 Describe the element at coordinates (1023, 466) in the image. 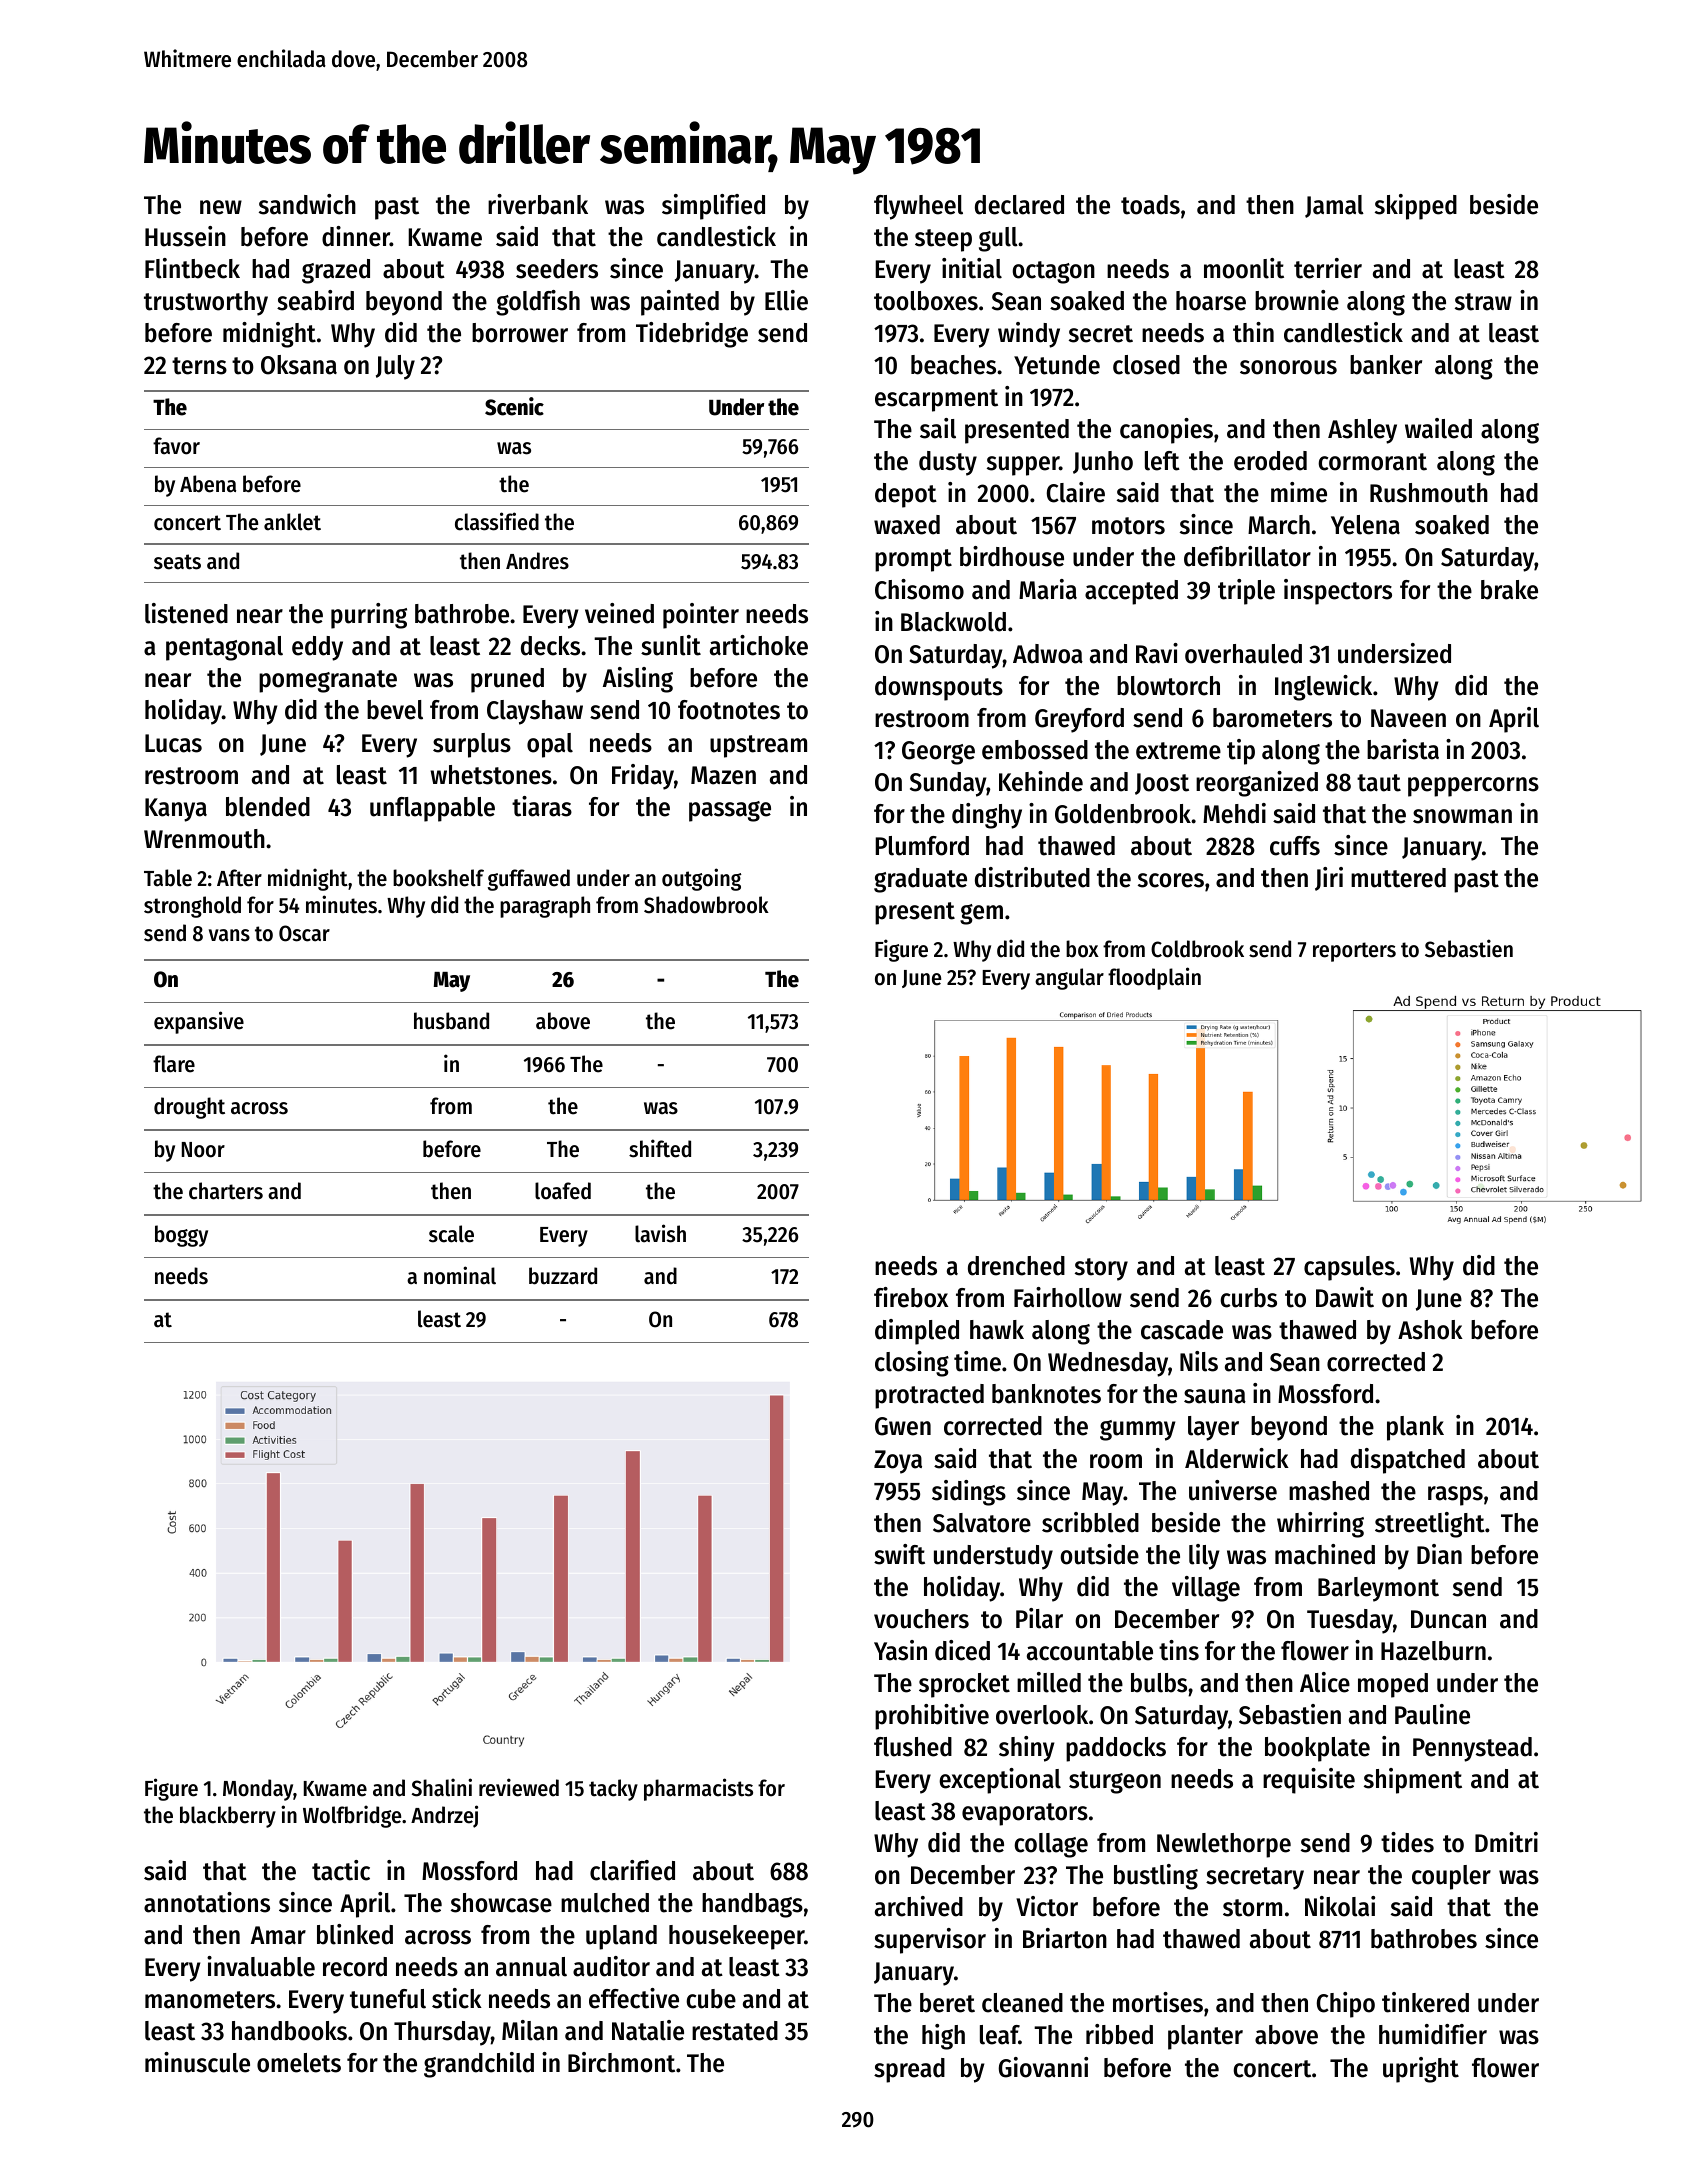

I see `supper` at that location.
